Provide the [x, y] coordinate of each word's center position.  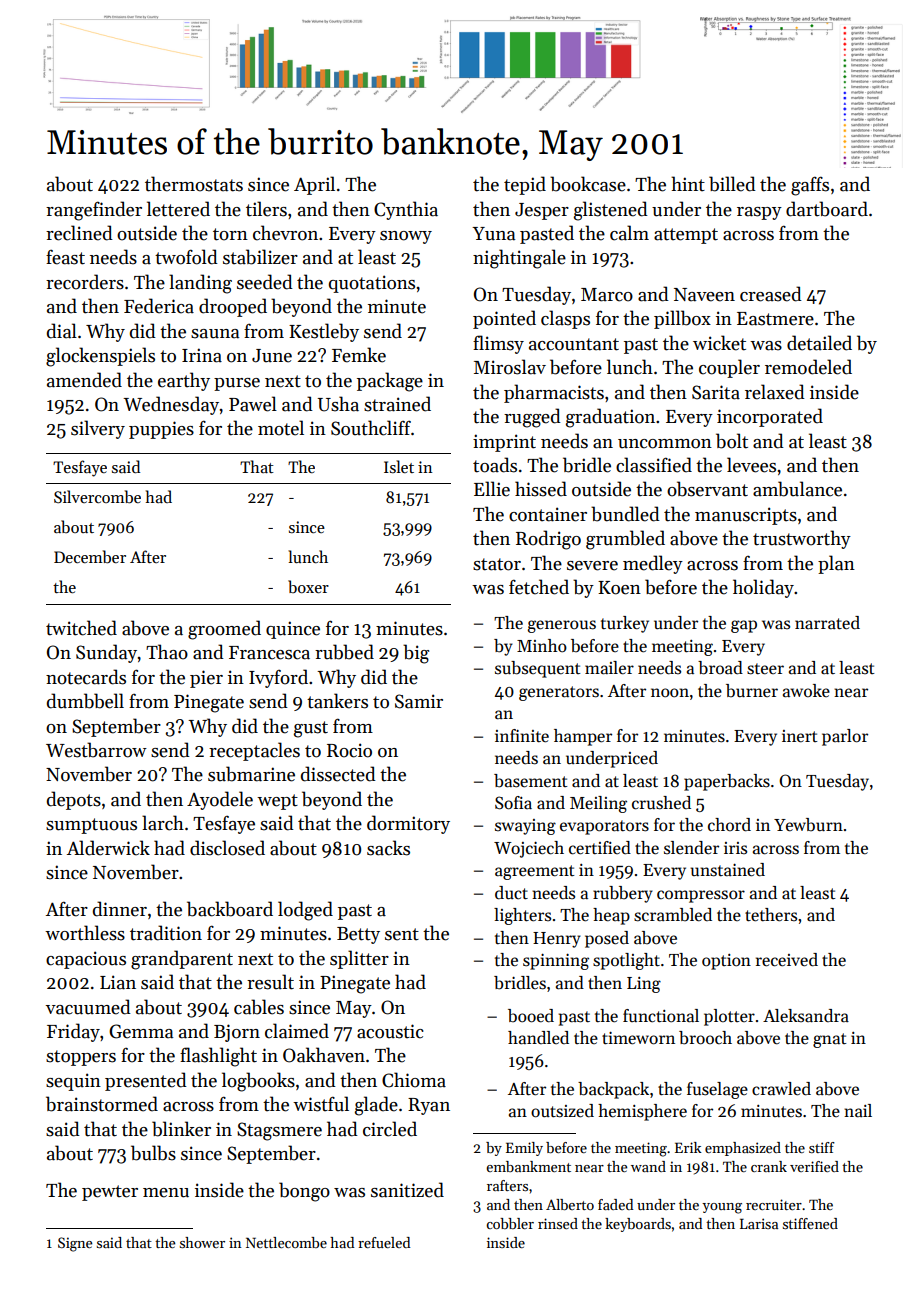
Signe [75, 1244]
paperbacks [727, 782]
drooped [233, 307]
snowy [406, 237]
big [416, 654]
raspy [759, 213]
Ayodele [220, 800]
